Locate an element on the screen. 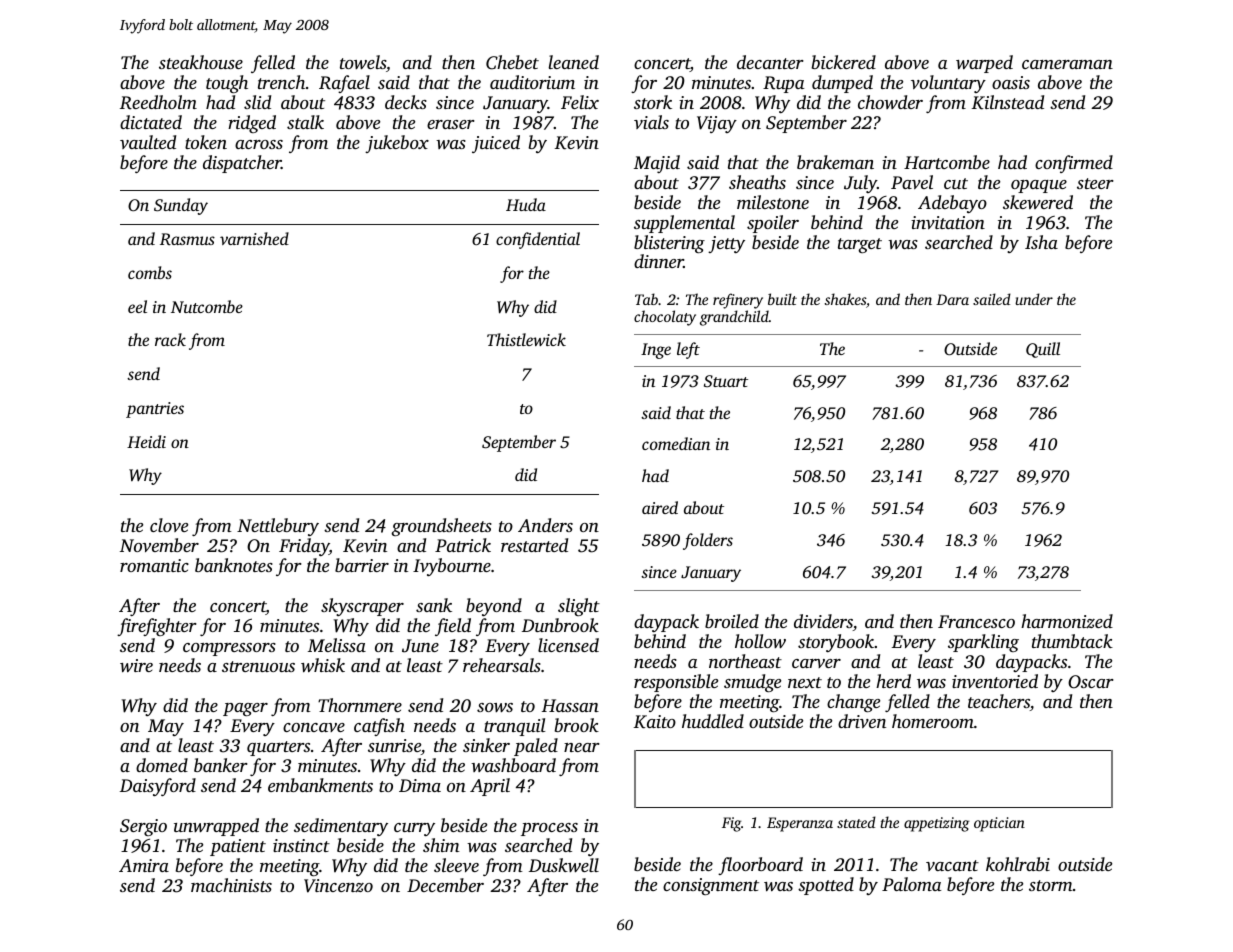 Image resolution: width=1233 pixels, height=952 pixels. sedimentary is located at coordinates (341, 827).
